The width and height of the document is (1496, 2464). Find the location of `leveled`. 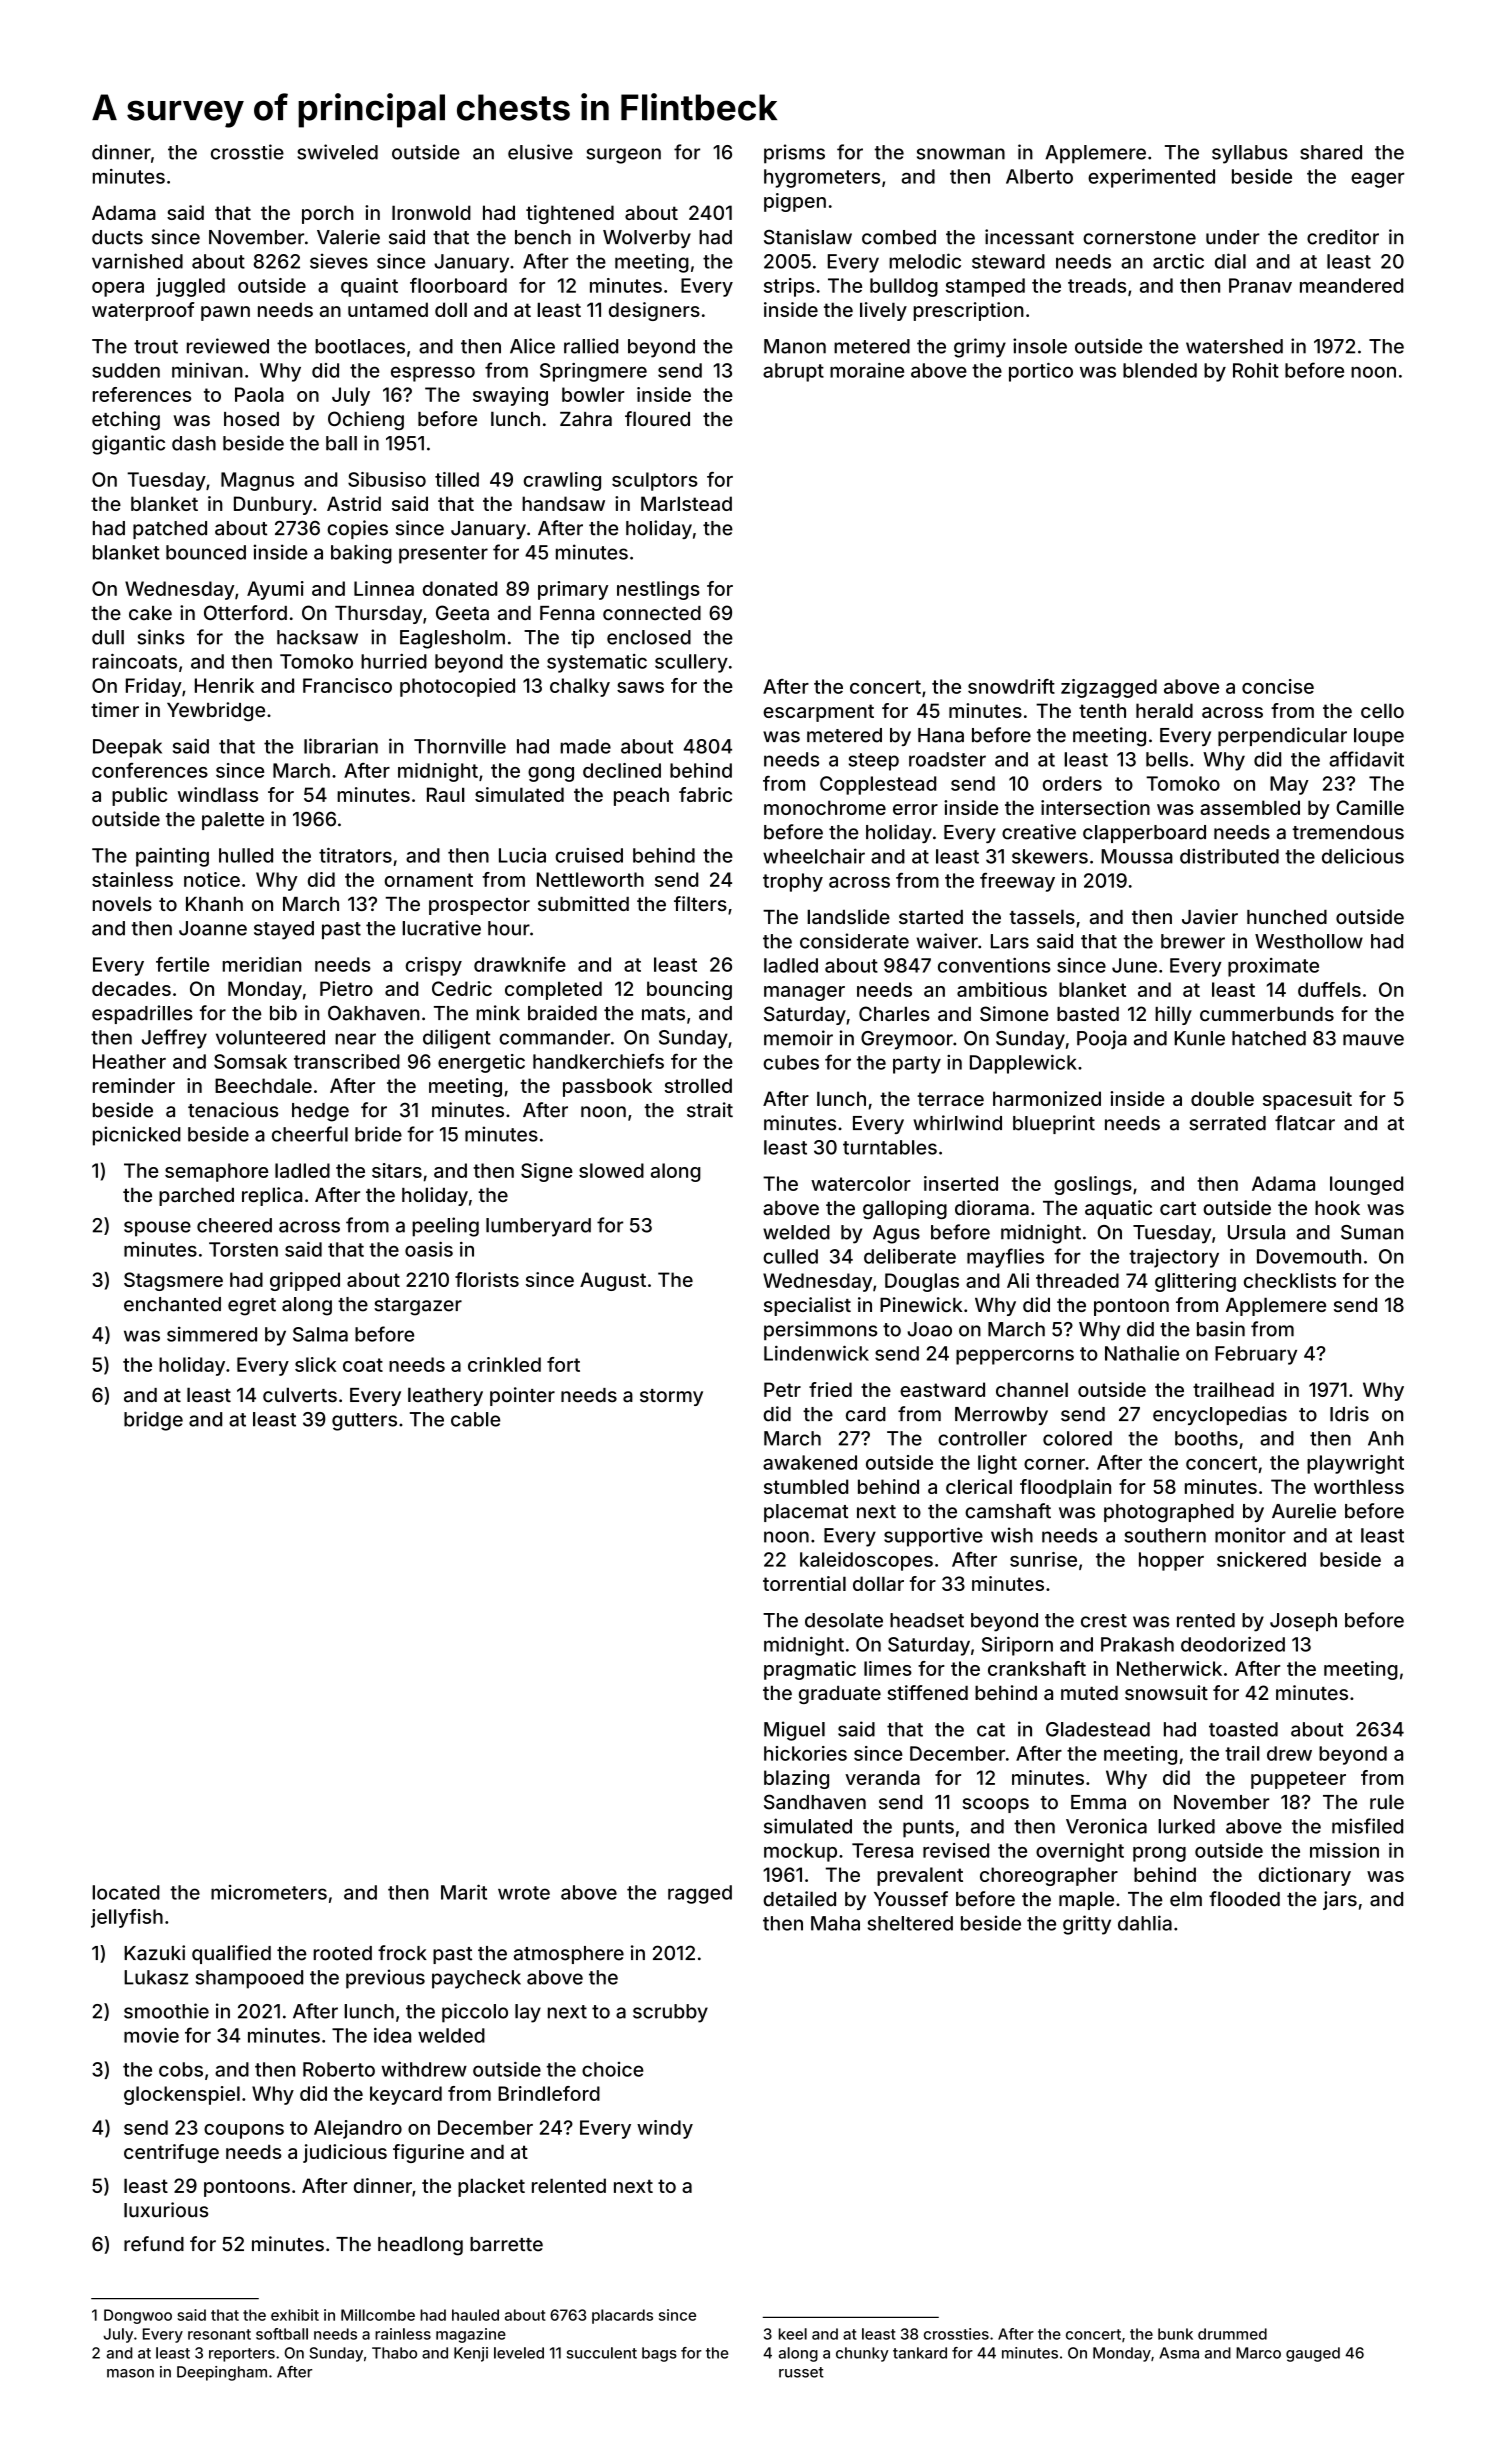

leveled is located at coordinates (519, 2353).
